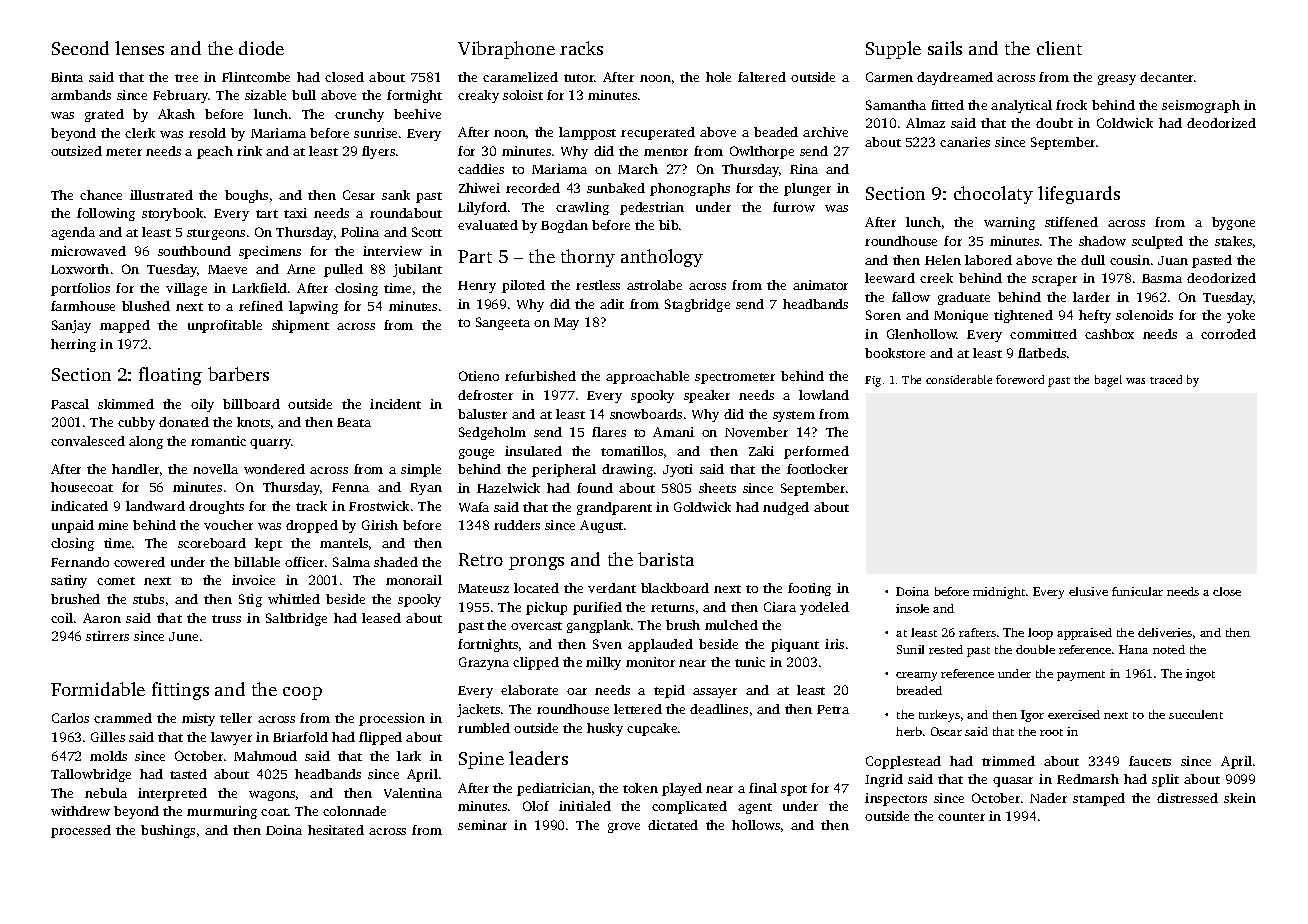  Describe the element at coordinates (893, 50) in the page. I see `Supple` at that location.
